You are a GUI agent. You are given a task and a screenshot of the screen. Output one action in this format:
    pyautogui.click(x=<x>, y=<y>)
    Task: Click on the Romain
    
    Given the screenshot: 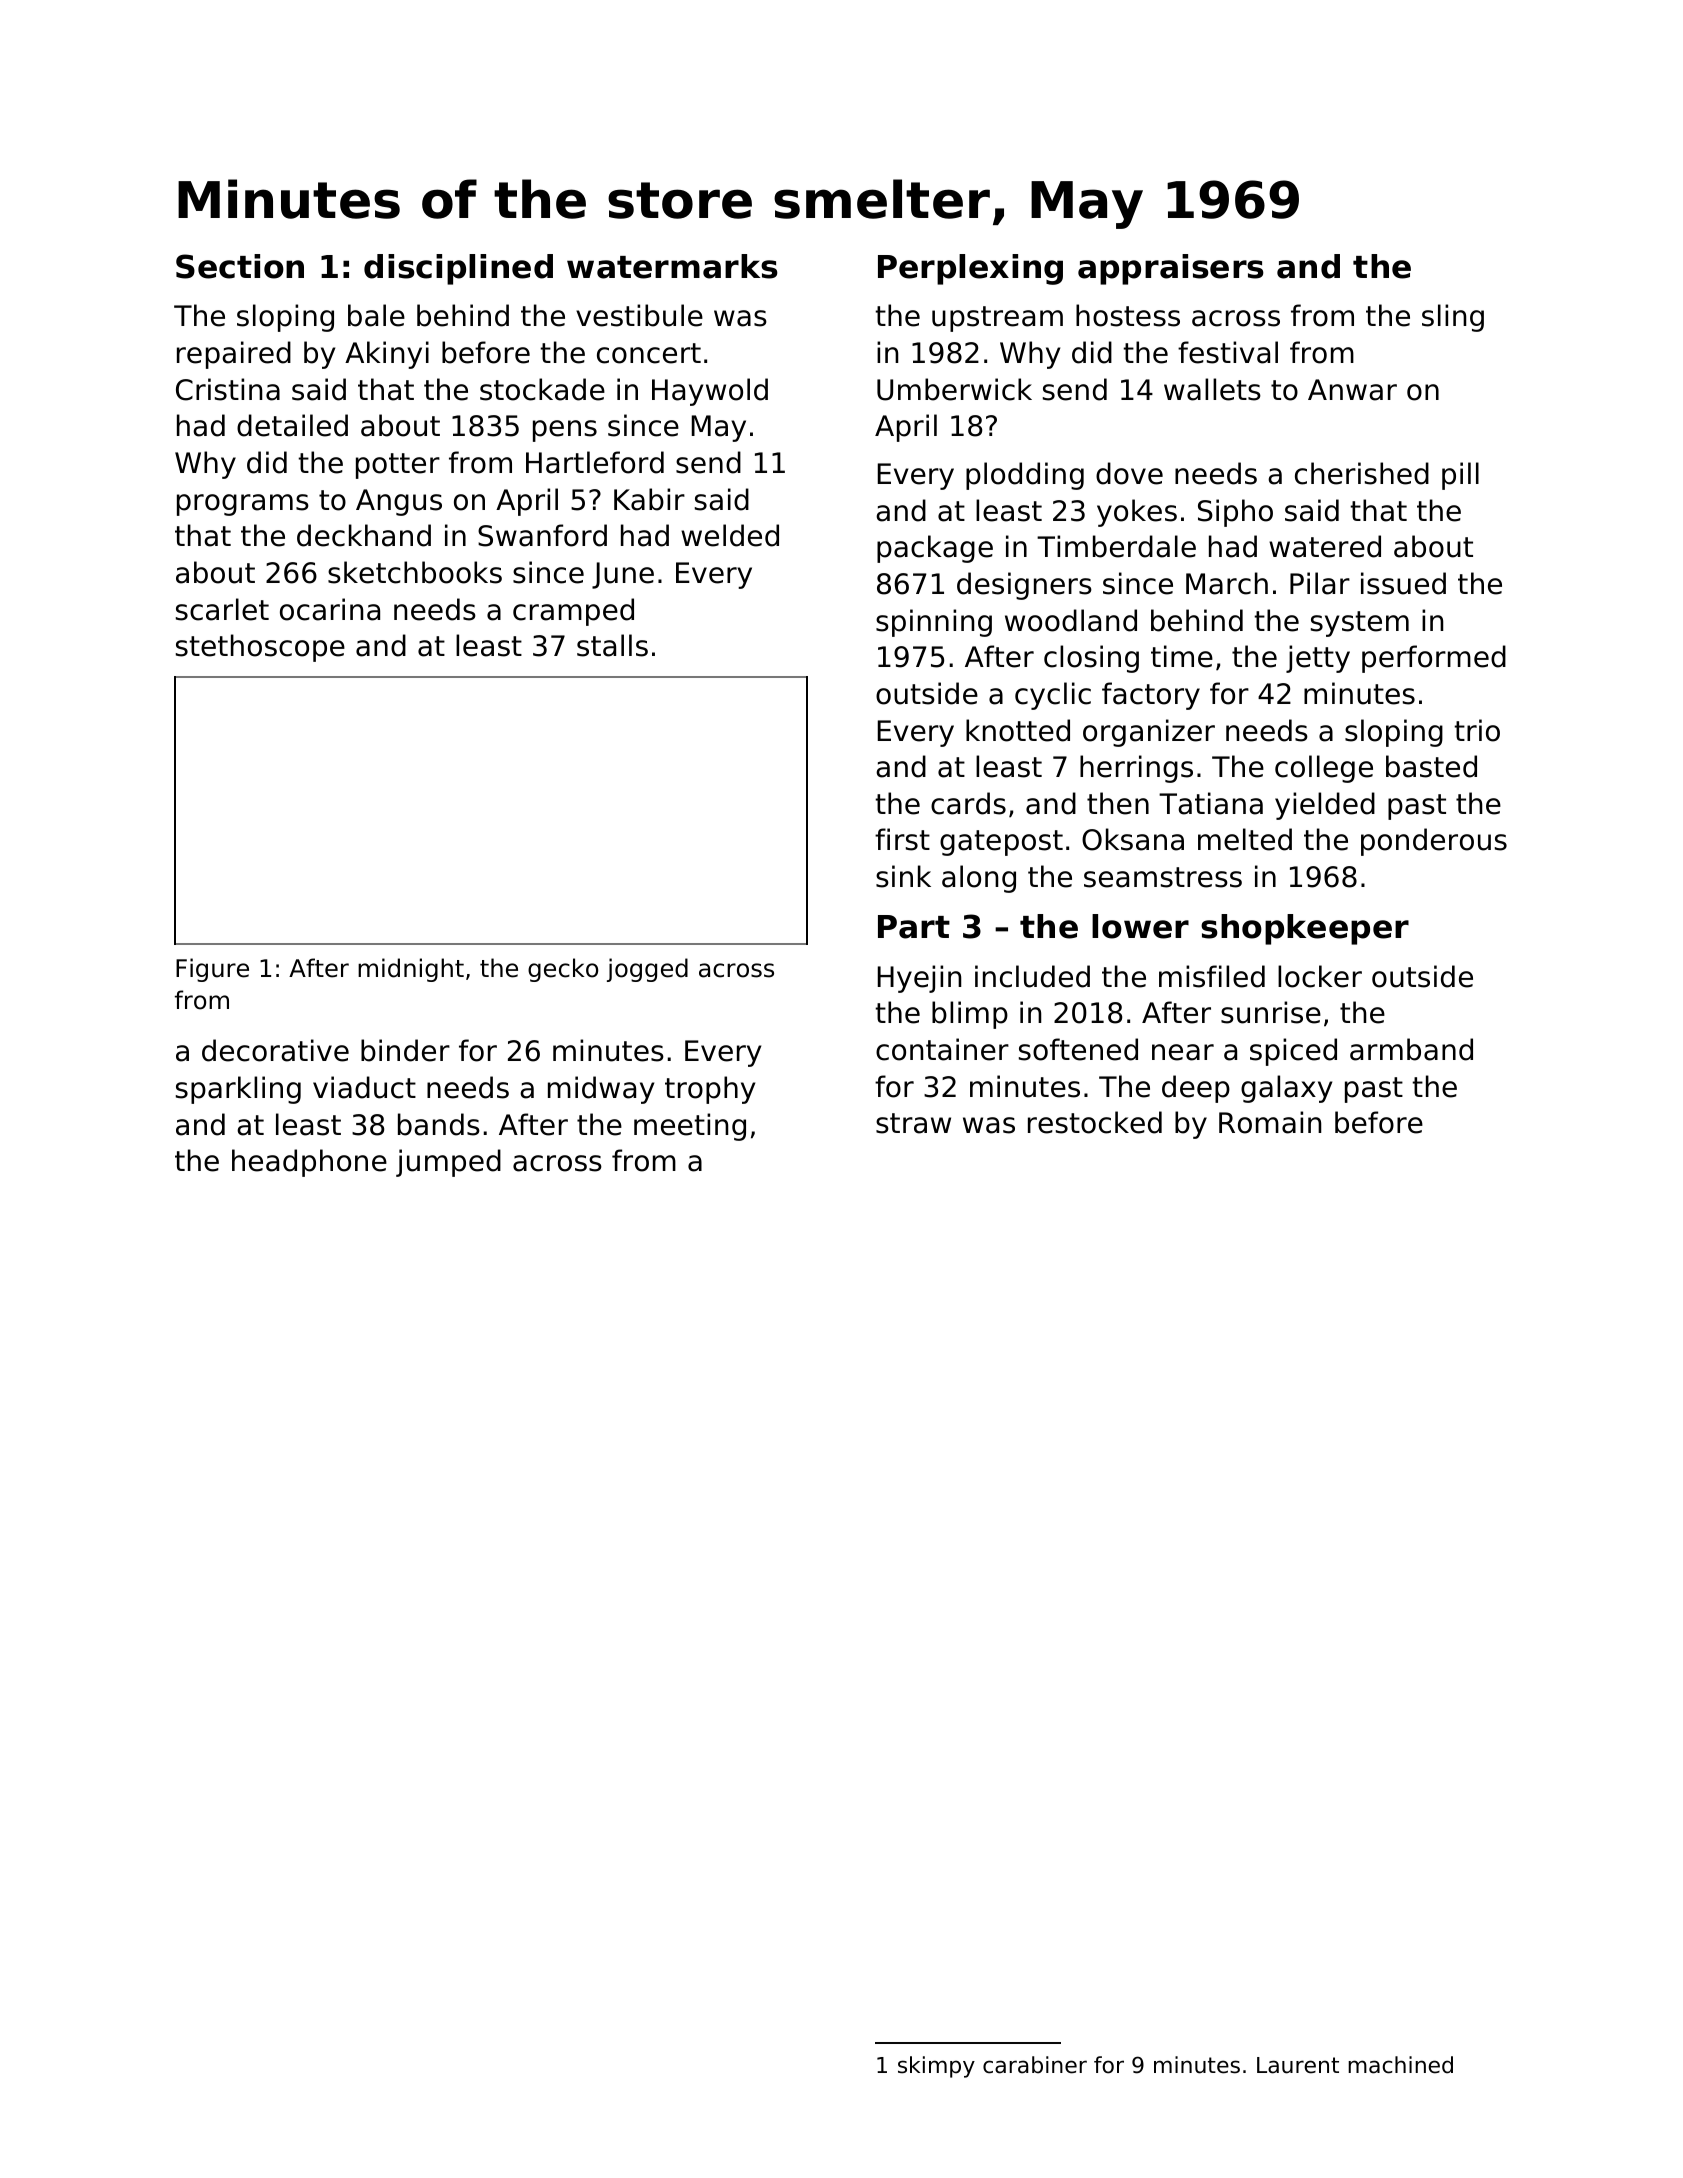 What is the action you would take?
    pyautogui.click(x=1270, y=1122)
